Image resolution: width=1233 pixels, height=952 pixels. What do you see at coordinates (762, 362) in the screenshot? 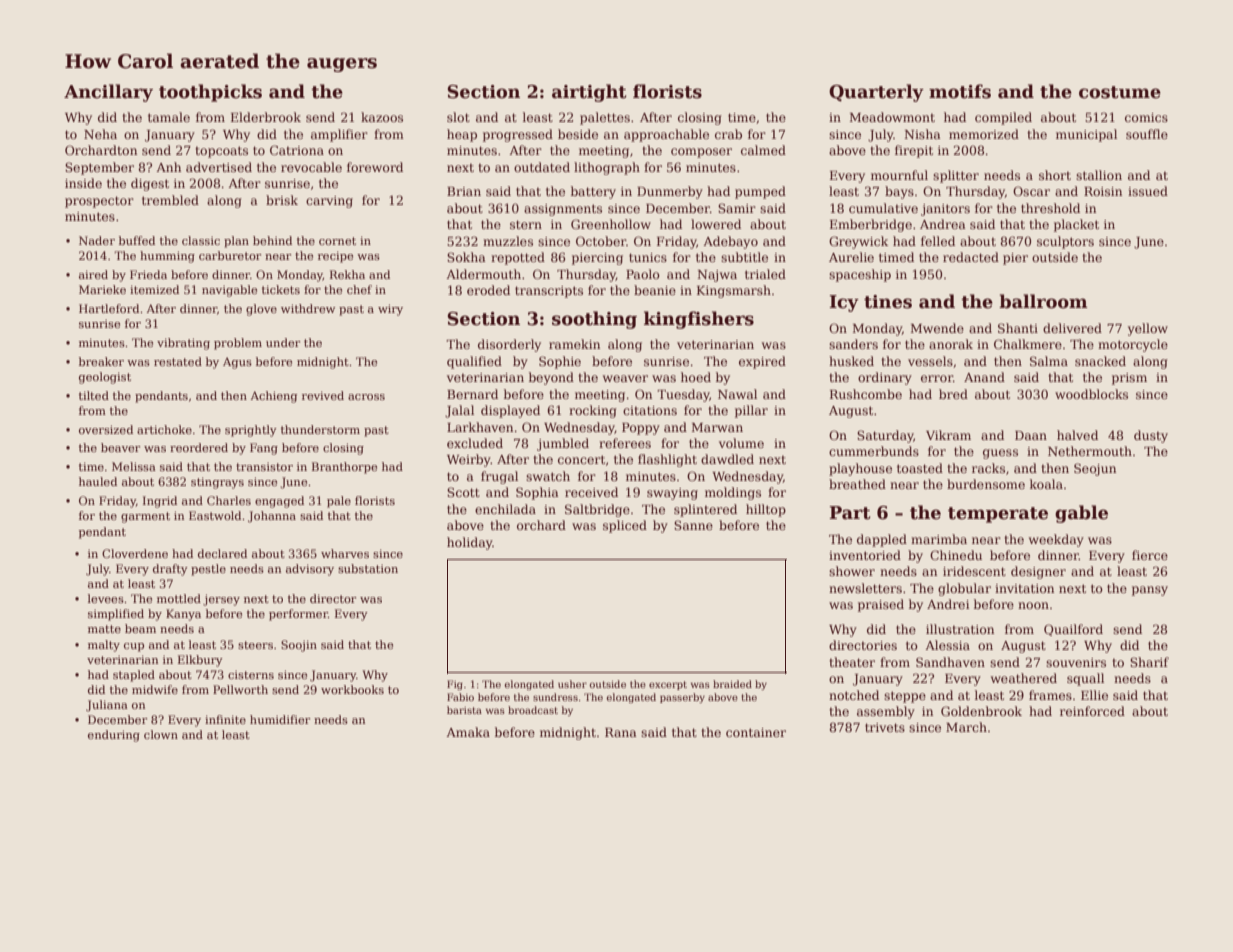
I see `expired` at bounding box center [762, 362].
